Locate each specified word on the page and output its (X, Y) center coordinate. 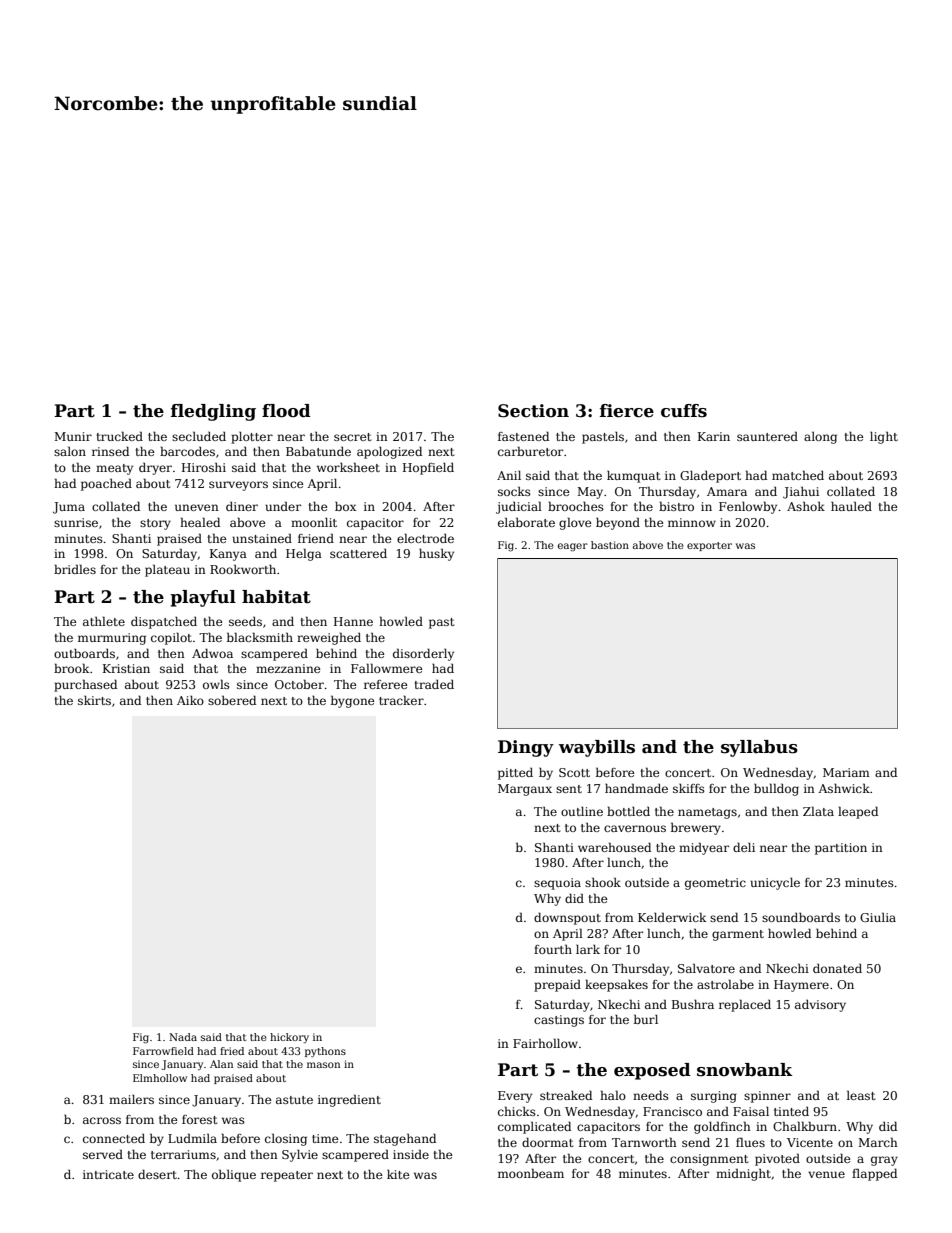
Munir (73, 436)
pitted (515, 774)
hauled (851, 506)
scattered (358, 553)
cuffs (684, 411)
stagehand (405, 1139)
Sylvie (300, 1156)
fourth (553, 949)
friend (316, 538)
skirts (94, 700)
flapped (874, 1174)
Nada (183, 1037)
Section (533, 411)
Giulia (878, 917)
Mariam (846, 772)
